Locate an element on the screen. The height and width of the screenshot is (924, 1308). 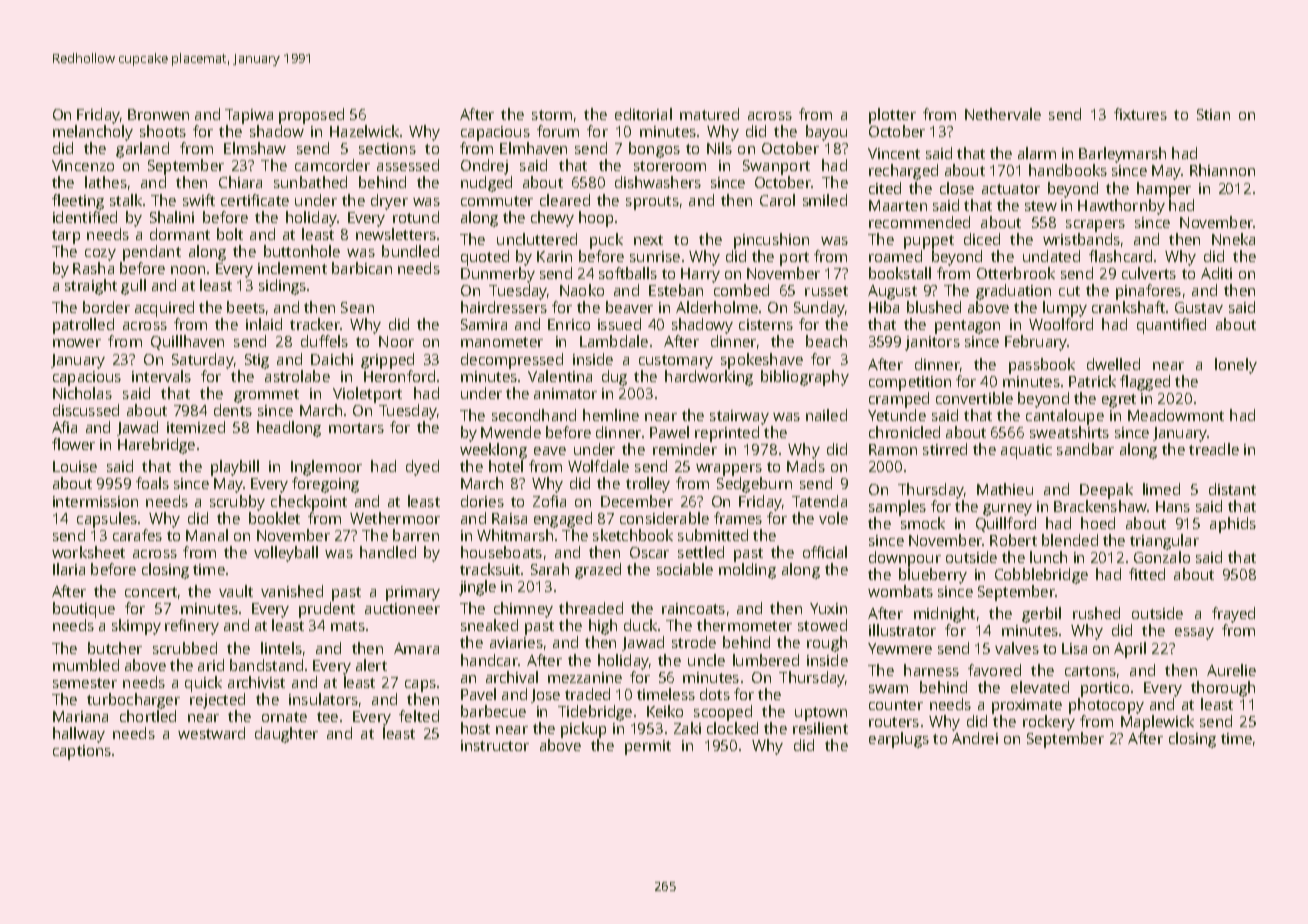
permit is located at coordinates (648, 747).
